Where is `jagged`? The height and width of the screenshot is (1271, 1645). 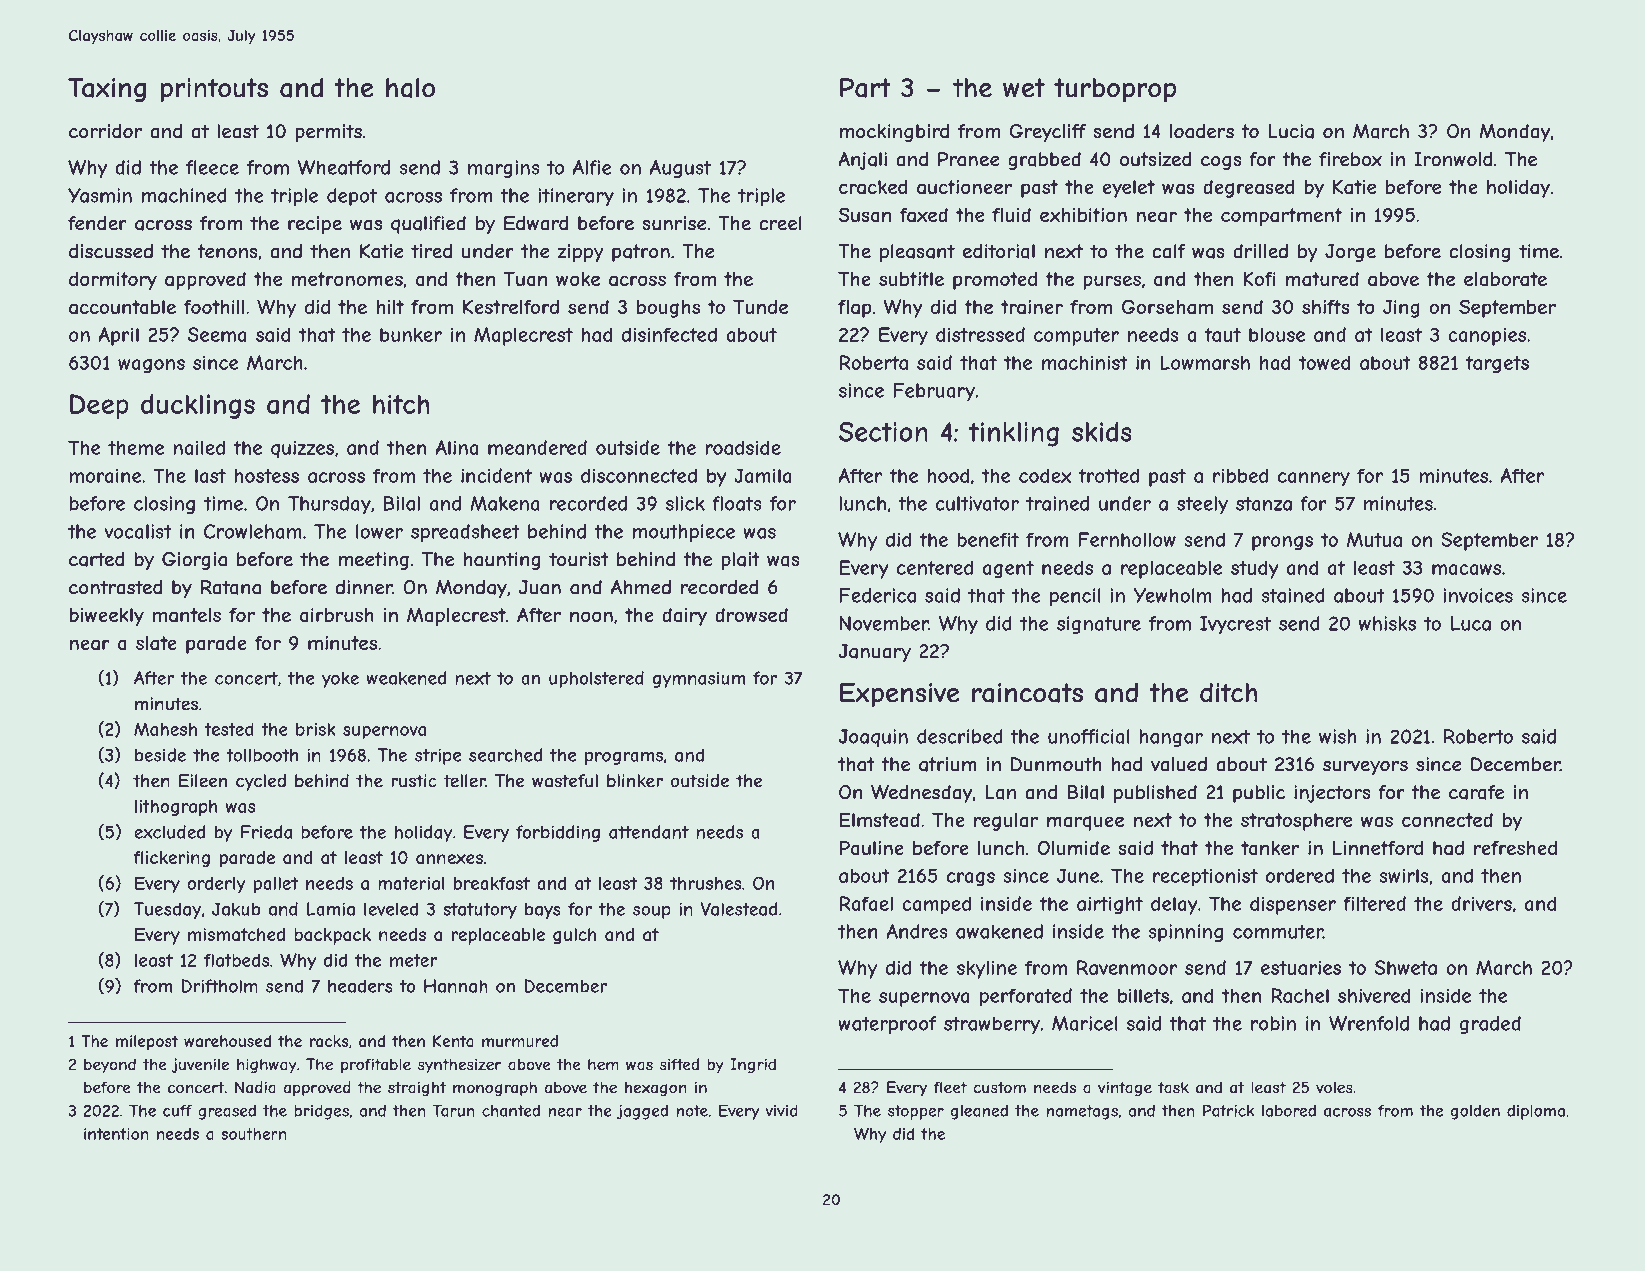
jagged is located at coordinates (642, 1112).
